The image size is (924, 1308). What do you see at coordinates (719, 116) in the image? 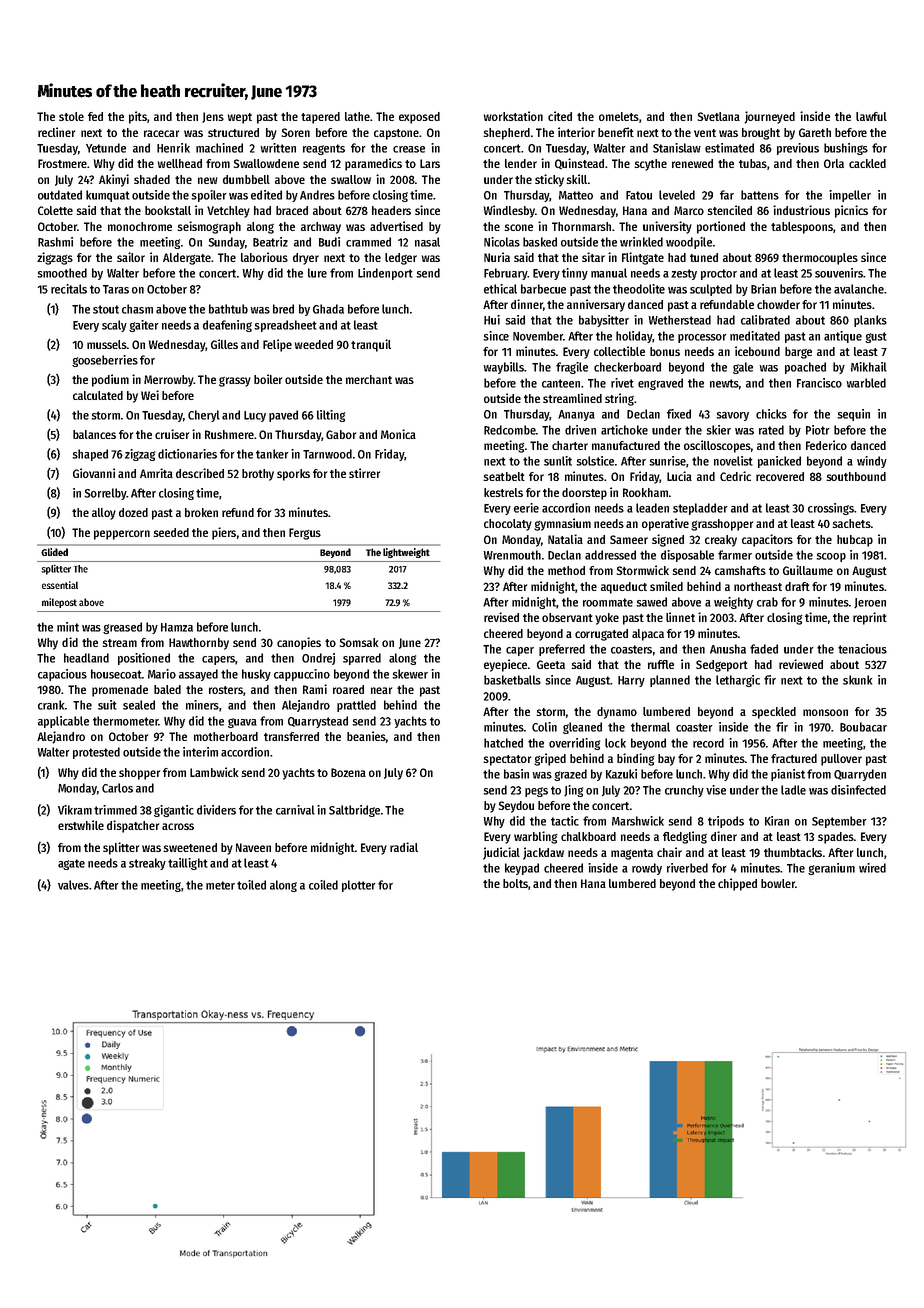
I see `Svetlana` at bounding box center [719, 116].
